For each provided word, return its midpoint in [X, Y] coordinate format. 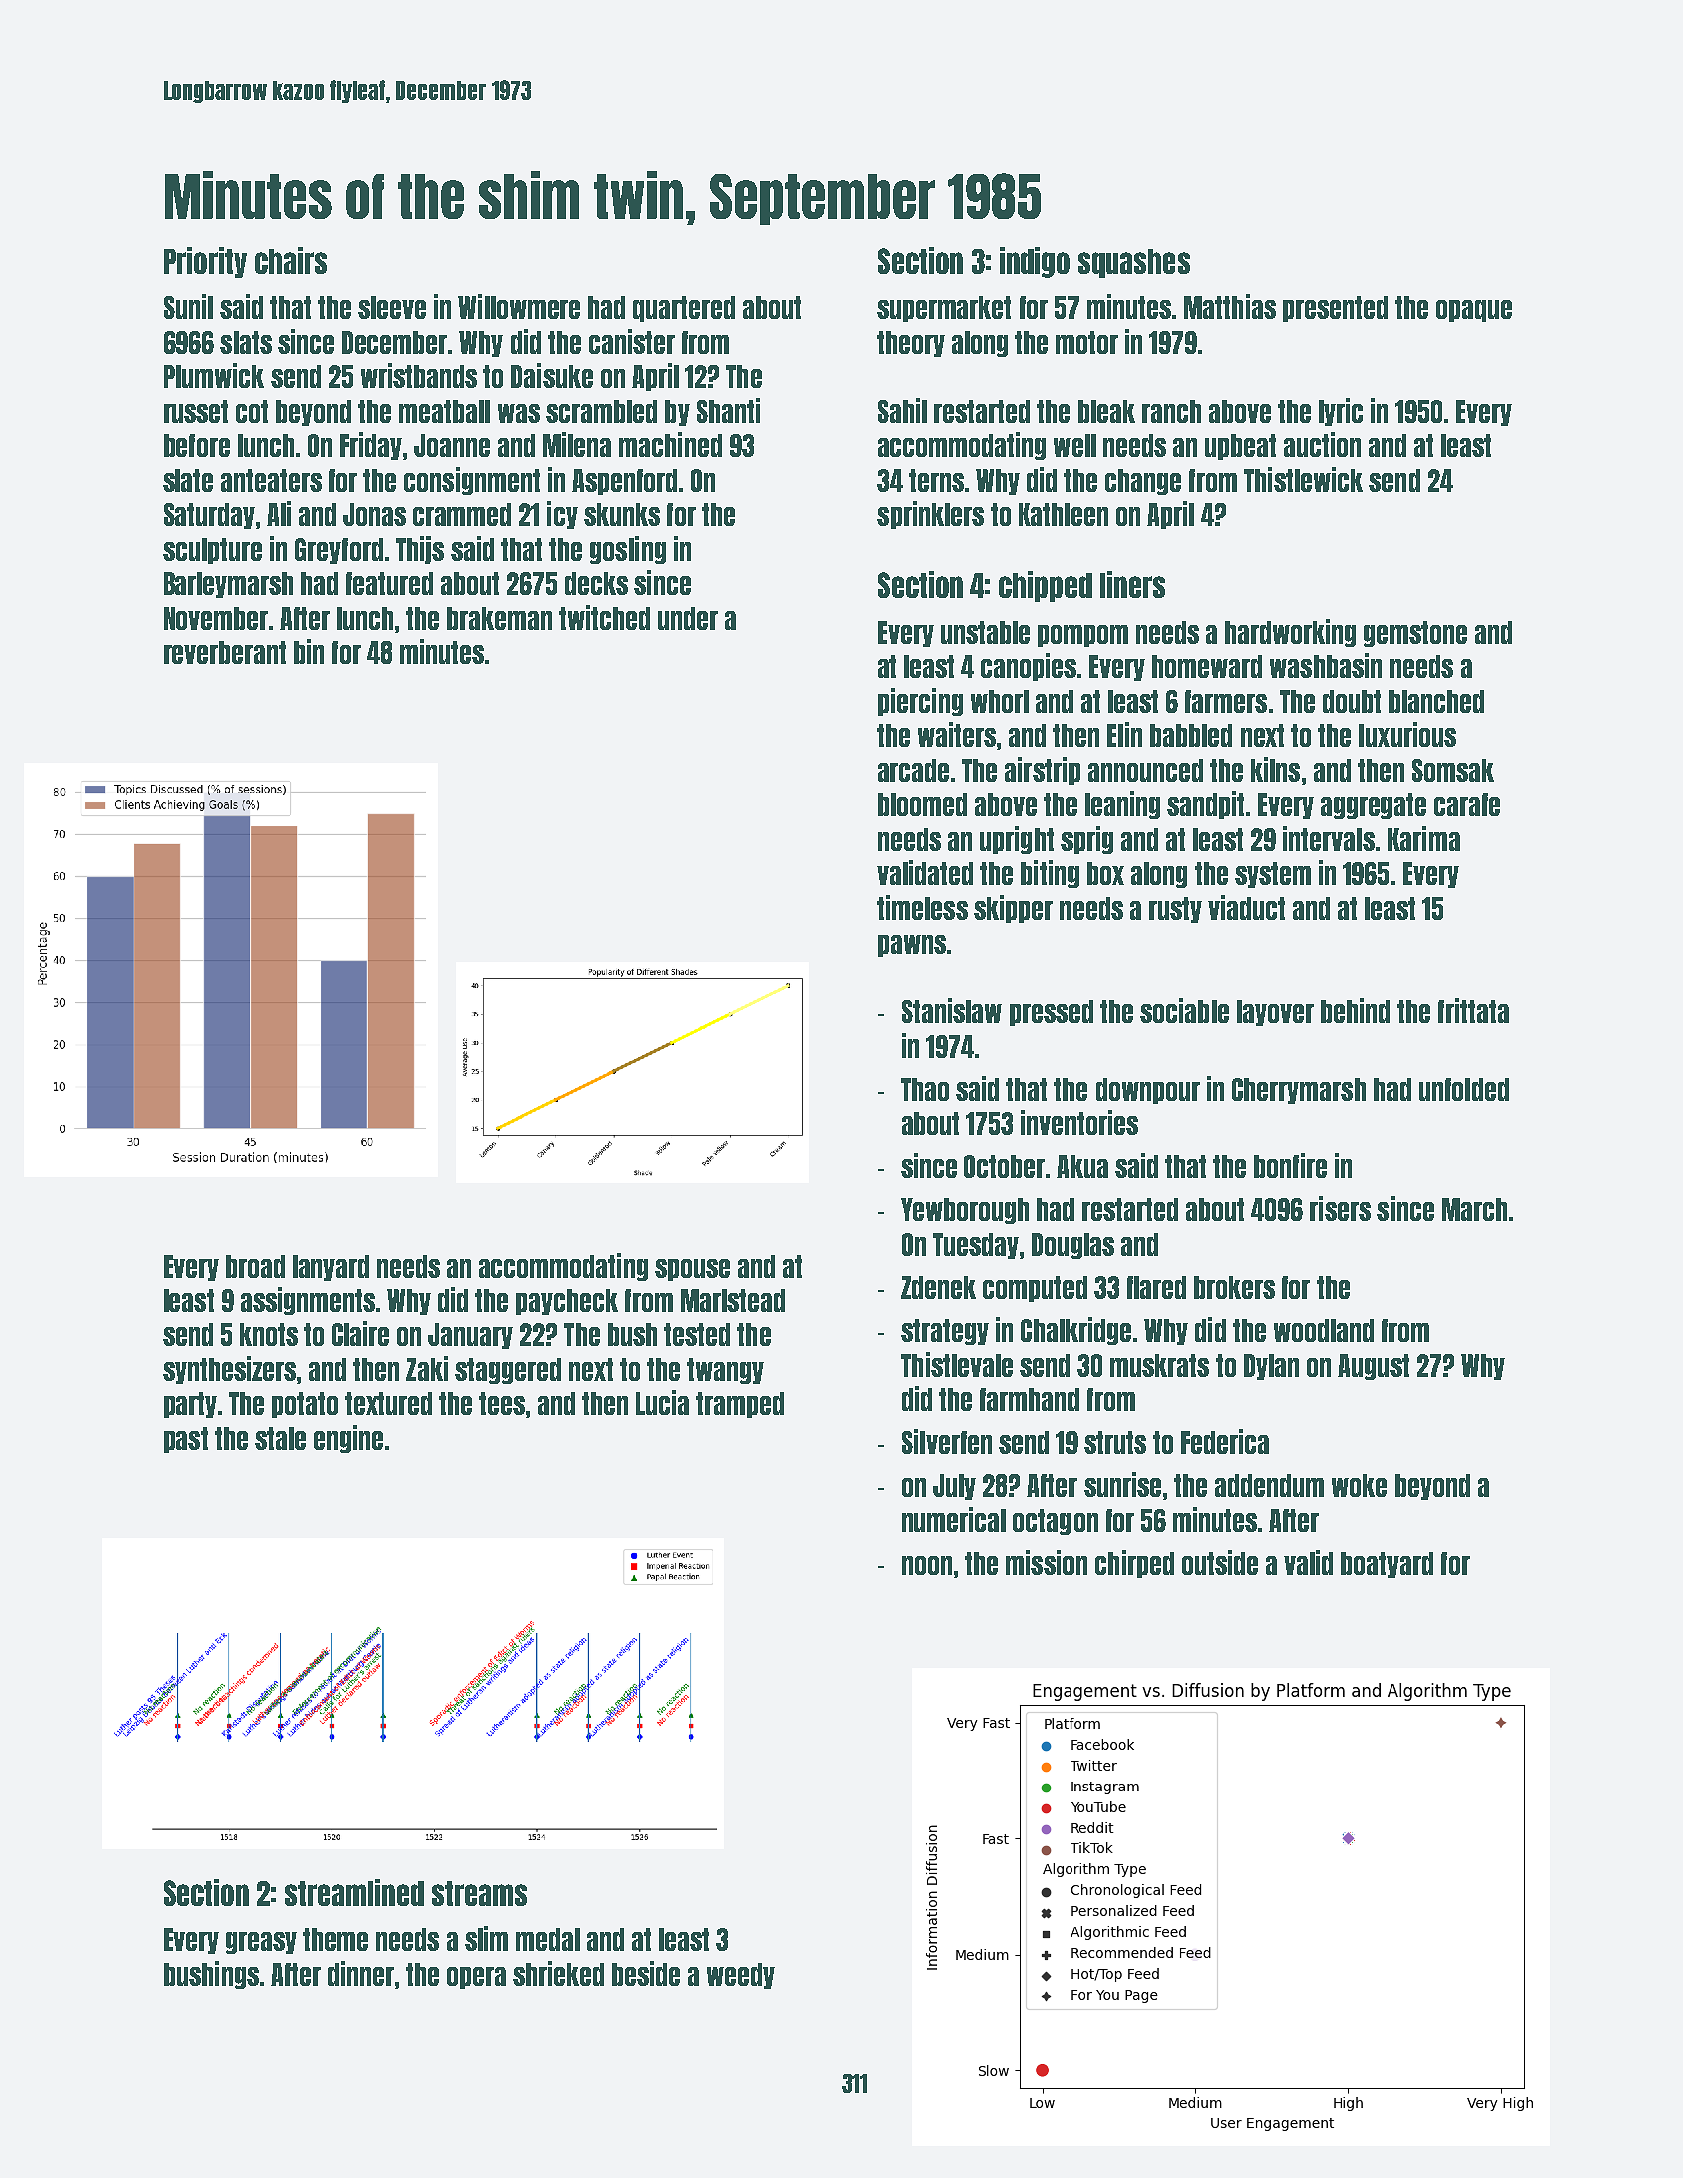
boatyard [1387, 1565]
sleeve [392, 307]
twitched [604, 617]
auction [1322, 444]
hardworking [1290, 633]
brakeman [499, 618]
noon [927, 1565]
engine [348, 1439]
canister [632, 341]
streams [479, 1893]
